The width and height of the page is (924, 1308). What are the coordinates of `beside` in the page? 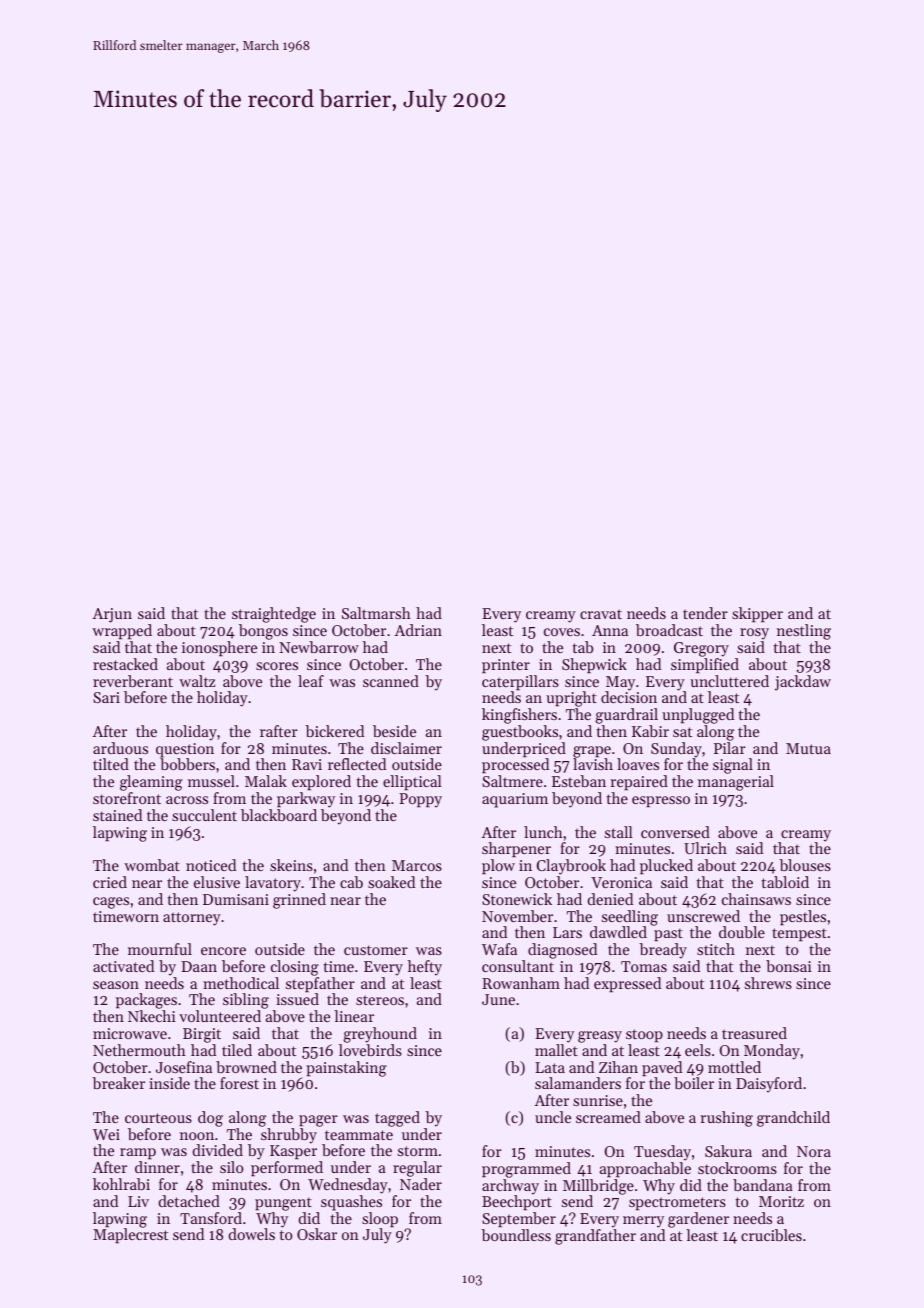 It's located at (394, 731).
